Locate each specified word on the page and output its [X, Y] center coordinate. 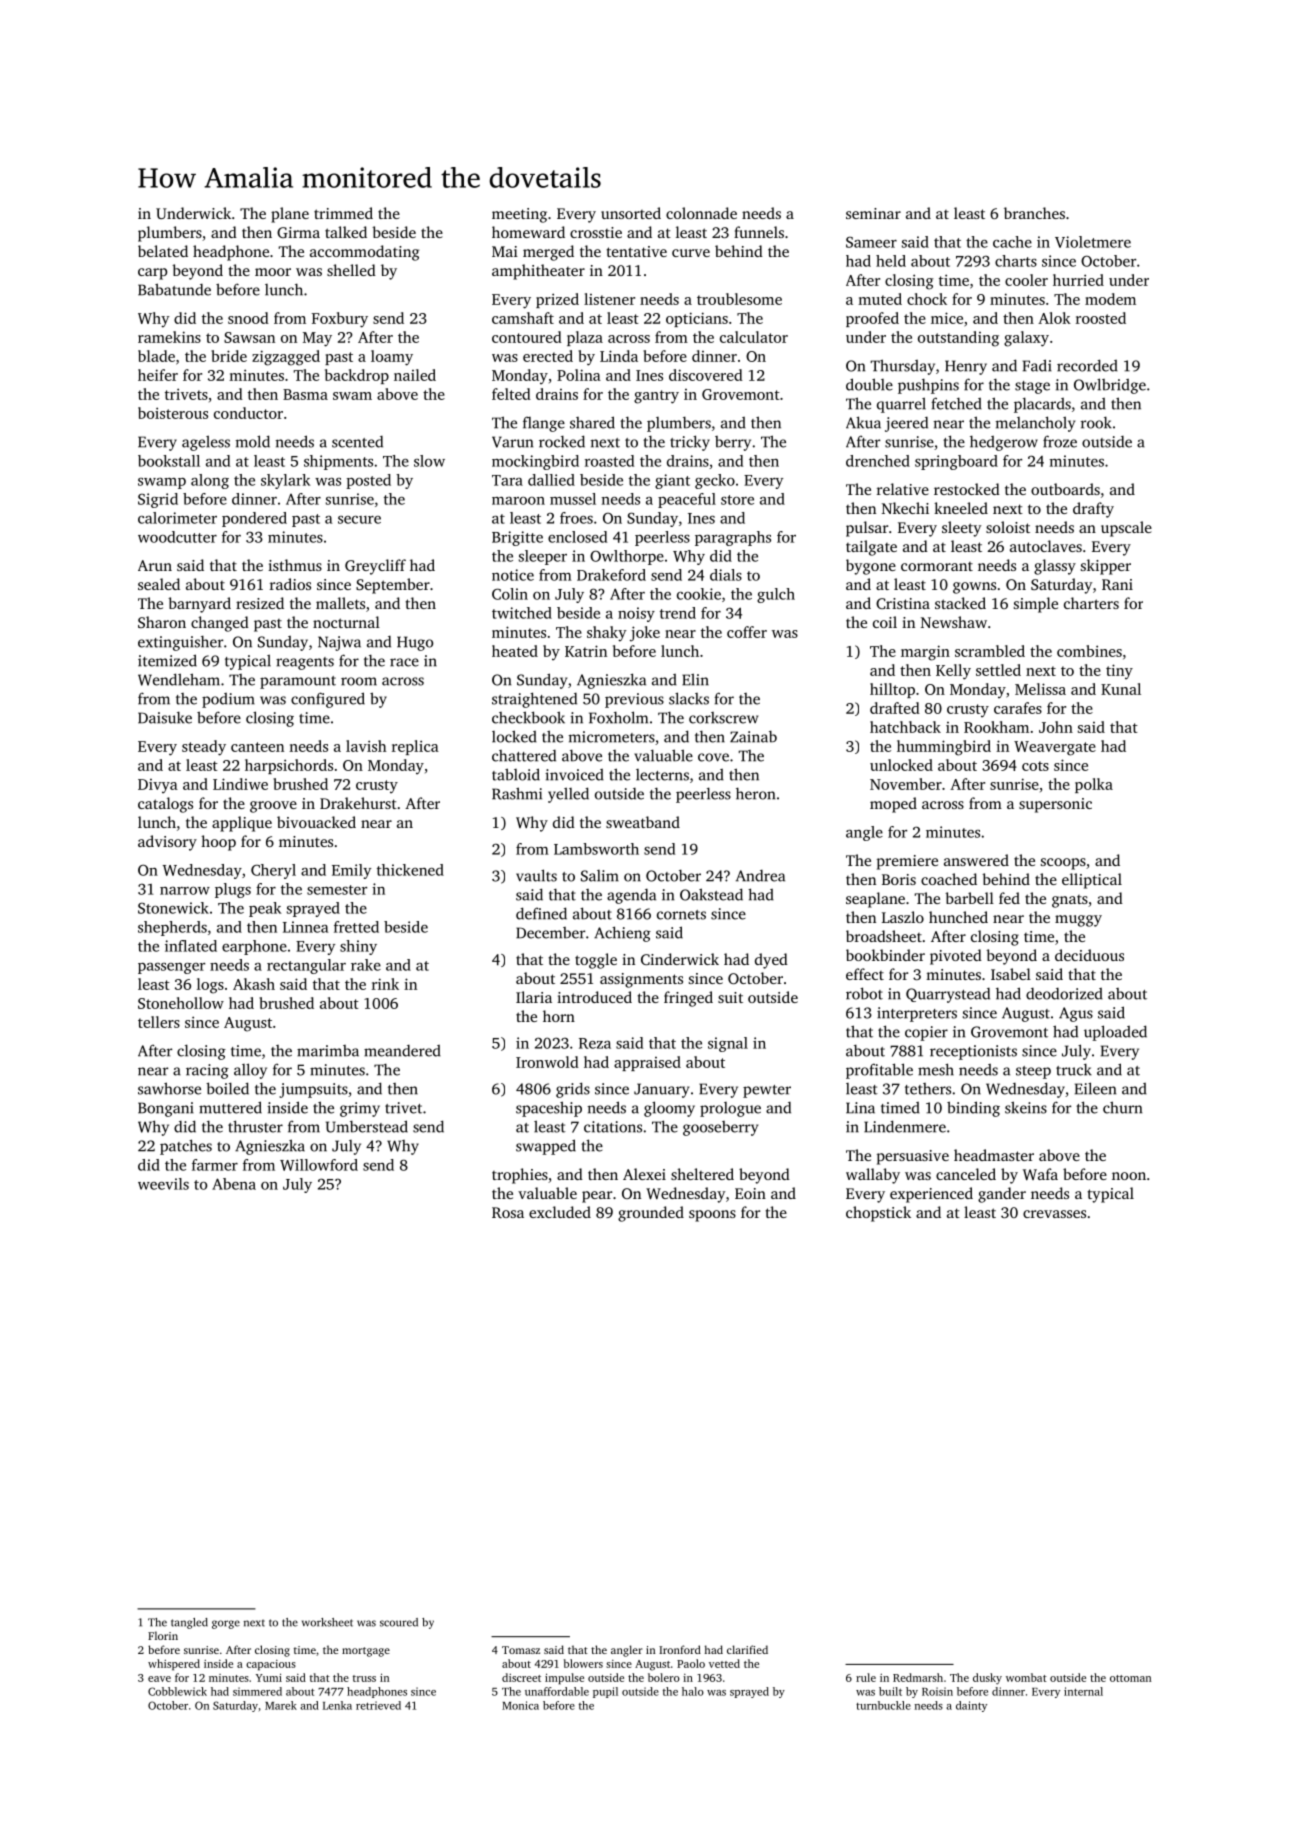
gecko [715, 481]
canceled [966, 1174]
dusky [987, 1679]
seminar [873, 213]
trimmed [343, 213]
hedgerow [1004, 443]
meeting [519, 215]
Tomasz [521, 1650]
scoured [399, 1622]
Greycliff [375, 567]
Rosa [508, 1212]
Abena [234, 1184]
